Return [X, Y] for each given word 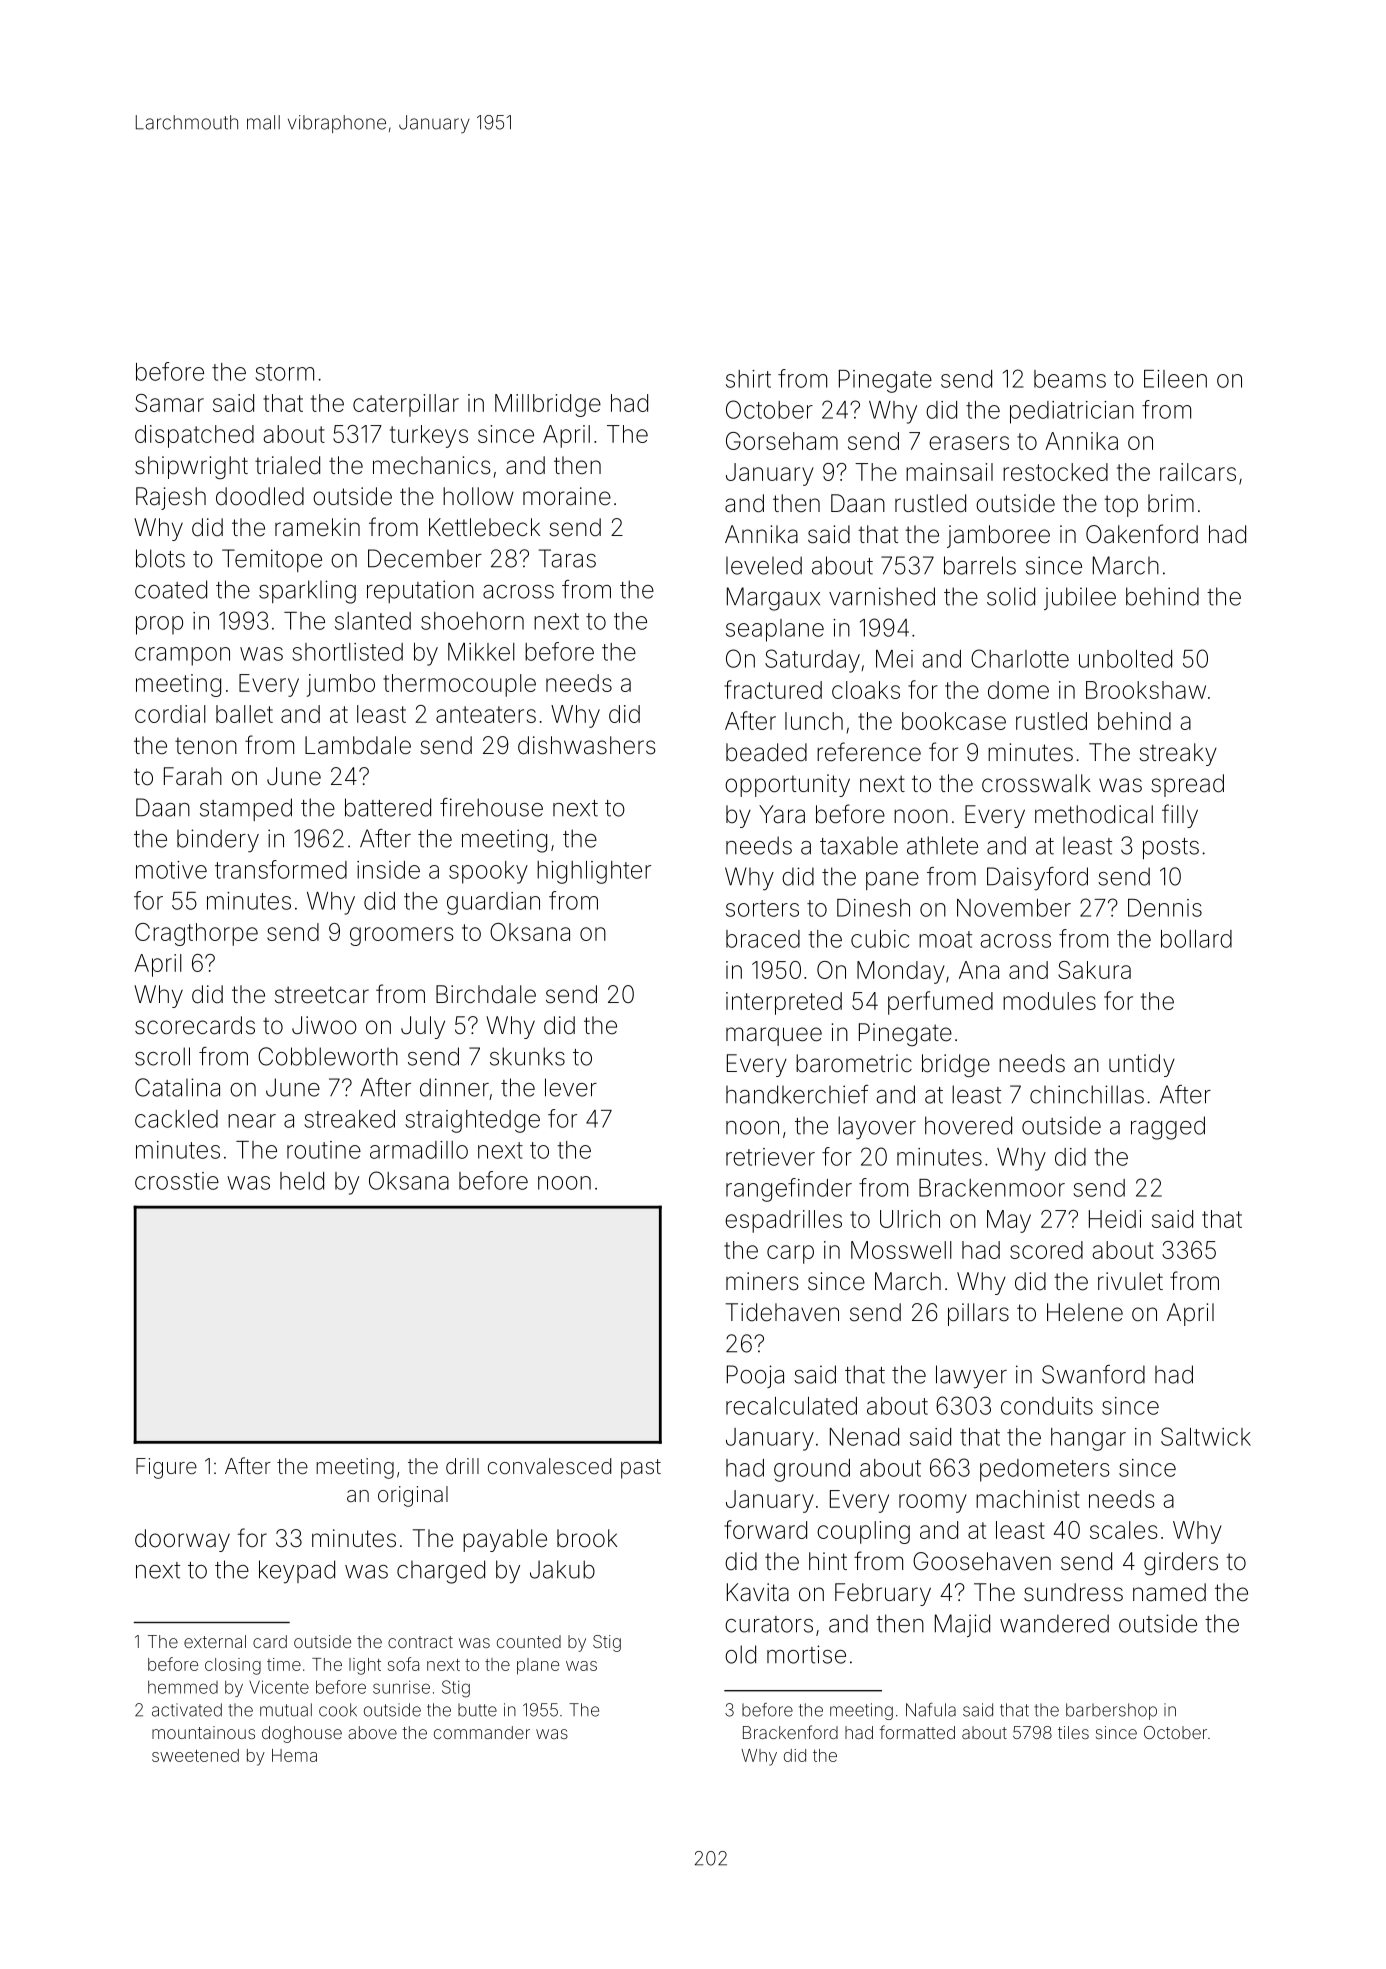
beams [1070, 379]
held [302, 1181]
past [641, 1469]
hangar [1088, 1439]
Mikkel [481, 652]
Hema [294, 1755]
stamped [246, 809]
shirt [748, 379]
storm [284, 372]
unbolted [1125, 659]
